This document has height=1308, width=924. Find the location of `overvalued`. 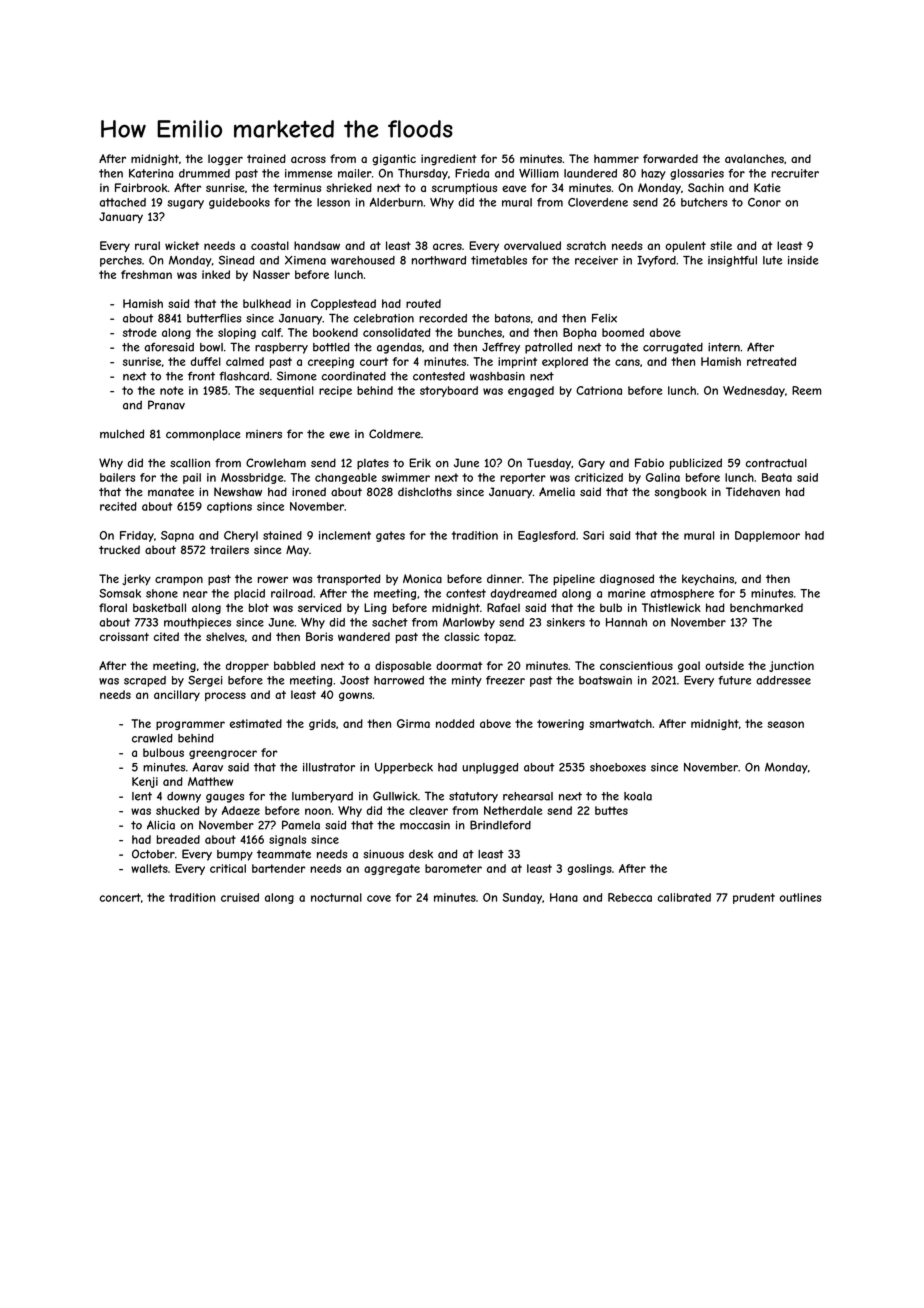

overvalued is located at coordinates (532, 245).
